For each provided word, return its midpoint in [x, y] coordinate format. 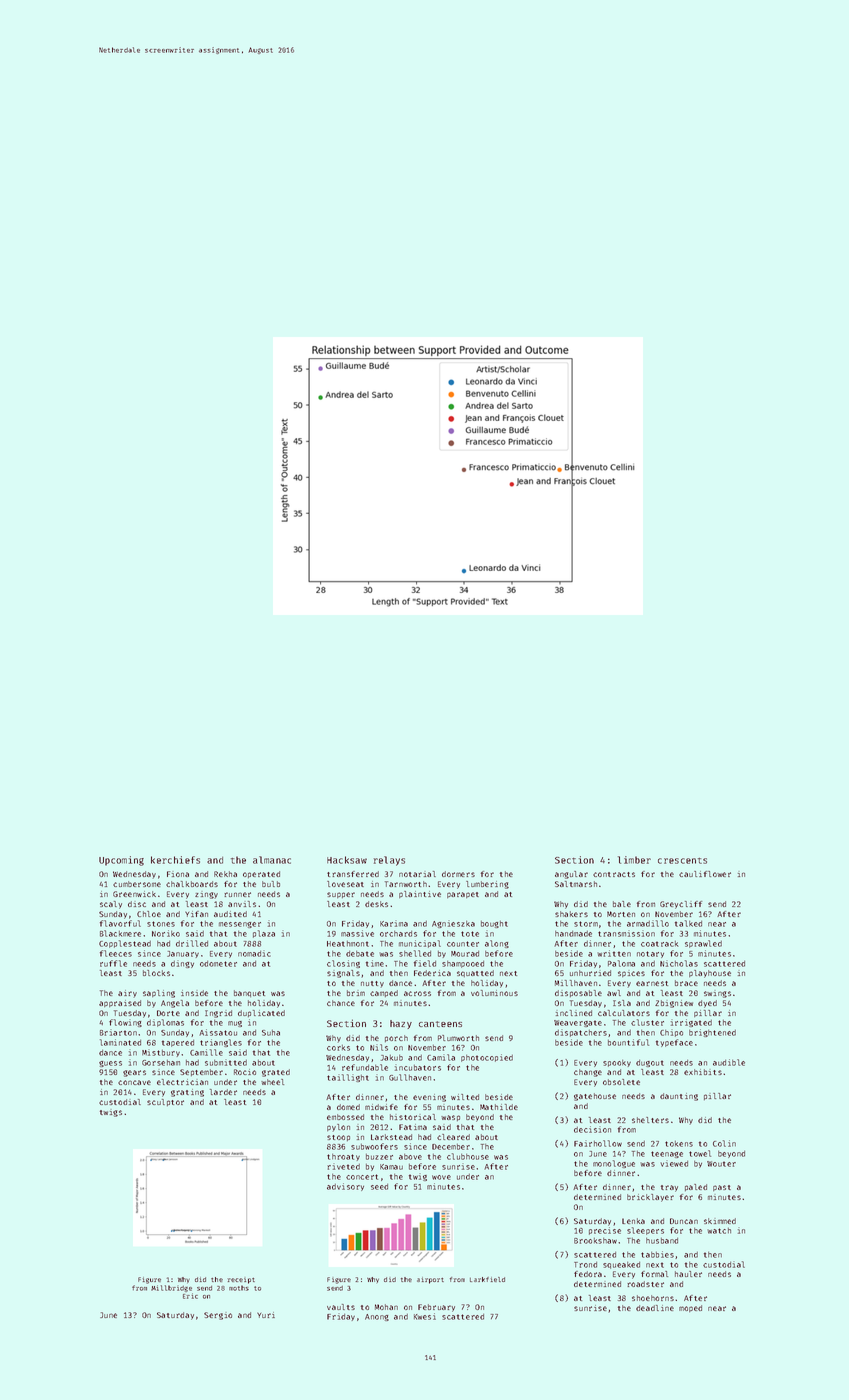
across [417, 993]
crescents [682, 861]
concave [134, 1082]
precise [605, 1231]
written [614, 953]
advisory [345, 1187]
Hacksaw [347, 860]
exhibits [703, 1072]
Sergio [218, 1316]
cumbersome [137, 884]
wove [441, 1177]
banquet [249, 993]
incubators [418, 1067]
